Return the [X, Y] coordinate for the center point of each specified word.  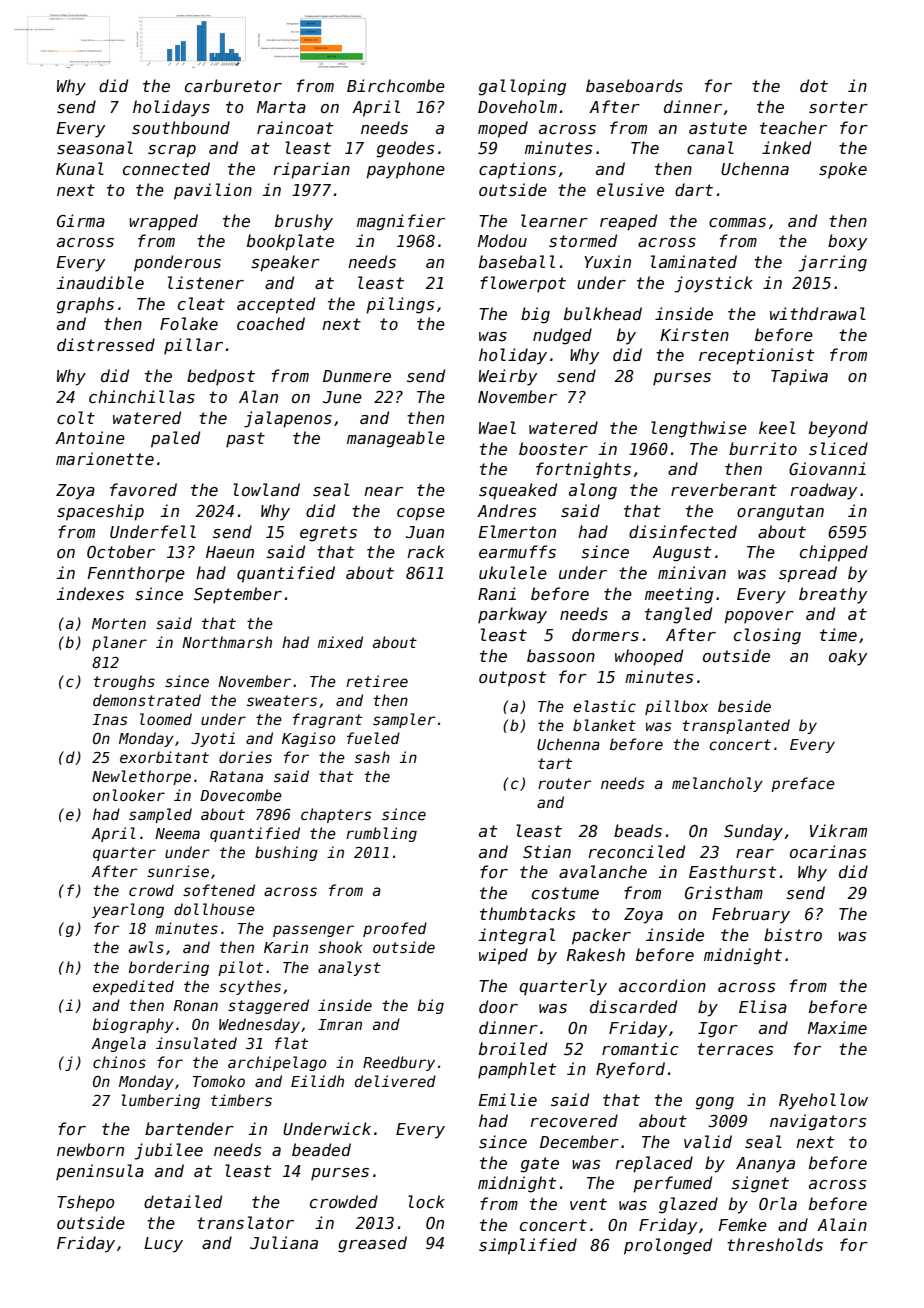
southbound [181, 127]
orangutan [780, 513]
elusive [630, 190]
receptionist [757, 356]
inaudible [100, 282]
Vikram [838, 830]
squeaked [518, 491]
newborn [90, 1149]
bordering [169, 968]
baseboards [634, 85]
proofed [395, 929]
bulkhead [603, 313]
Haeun [230, 552]
